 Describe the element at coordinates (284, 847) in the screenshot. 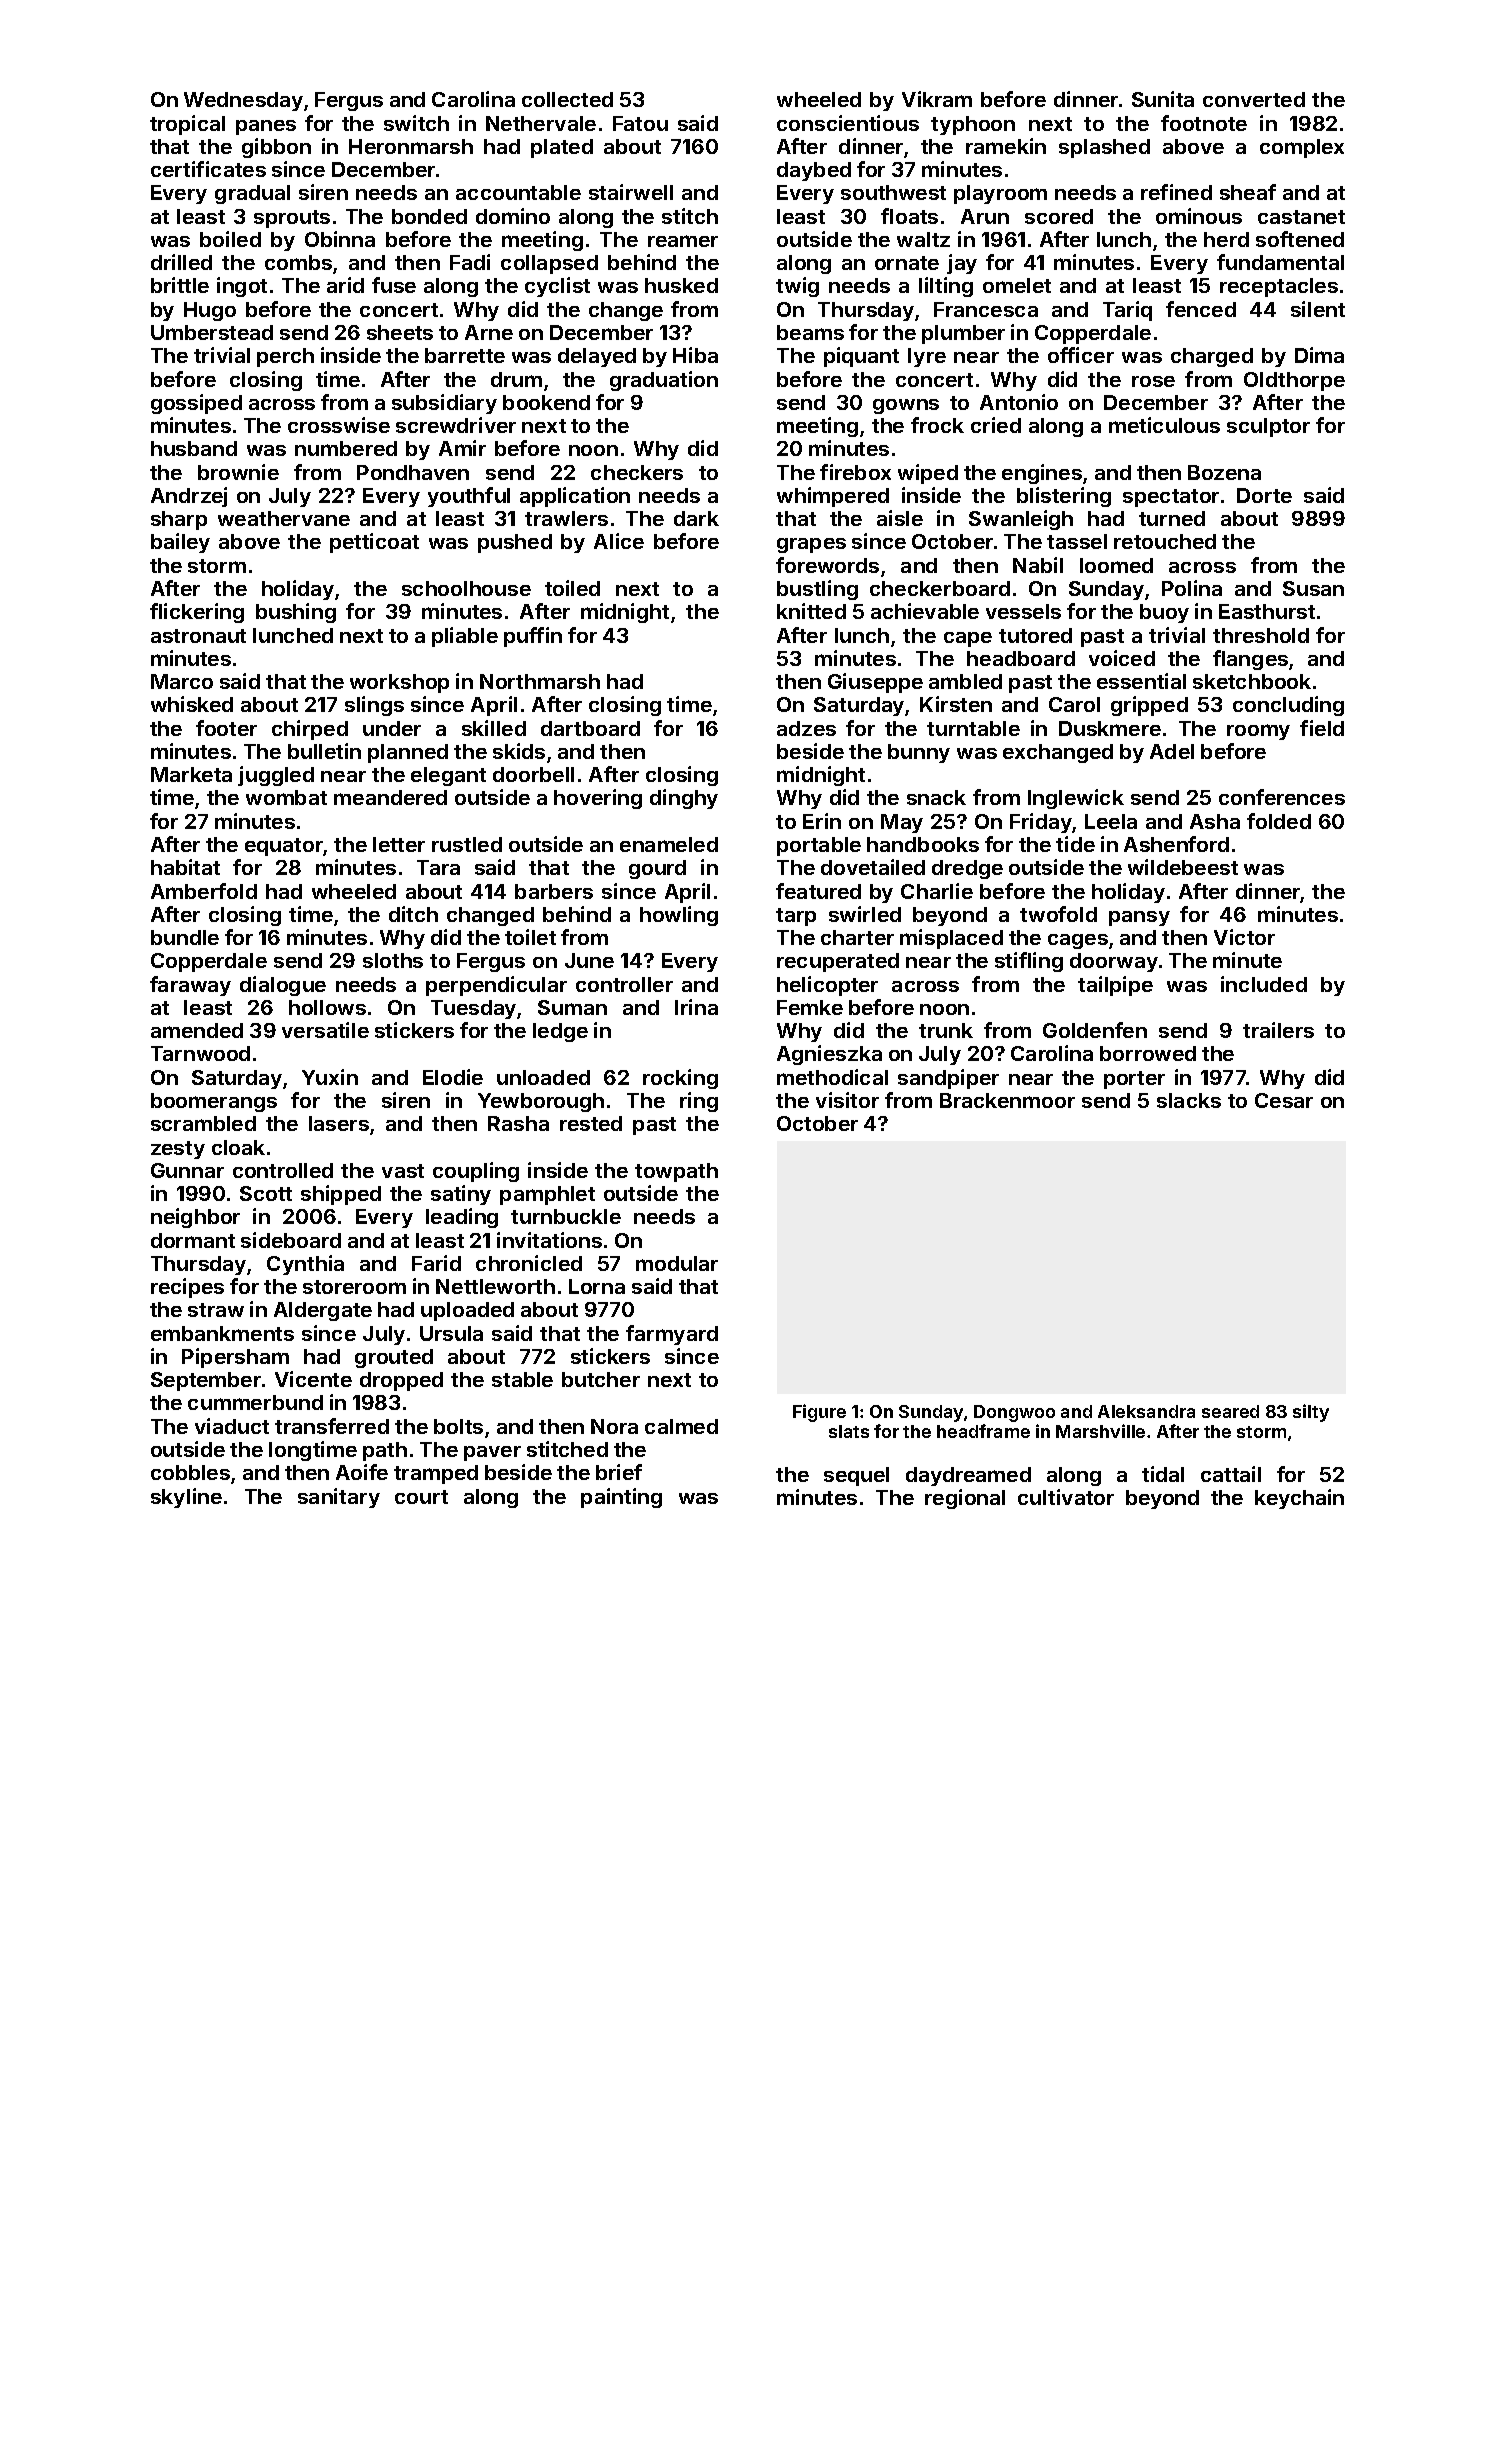

I see `equator` at that location.
